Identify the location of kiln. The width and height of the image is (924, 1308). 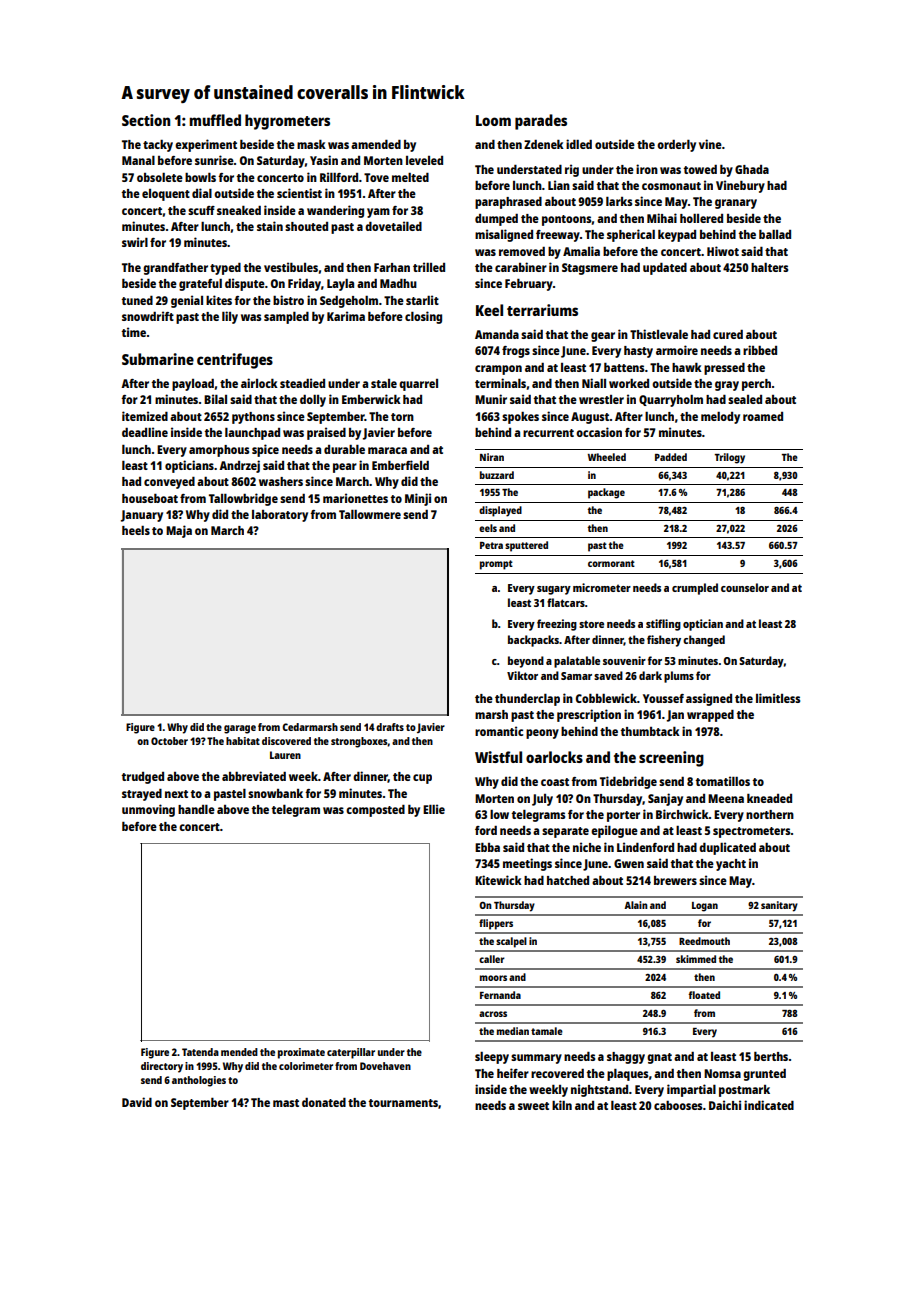
(562, 1105).
